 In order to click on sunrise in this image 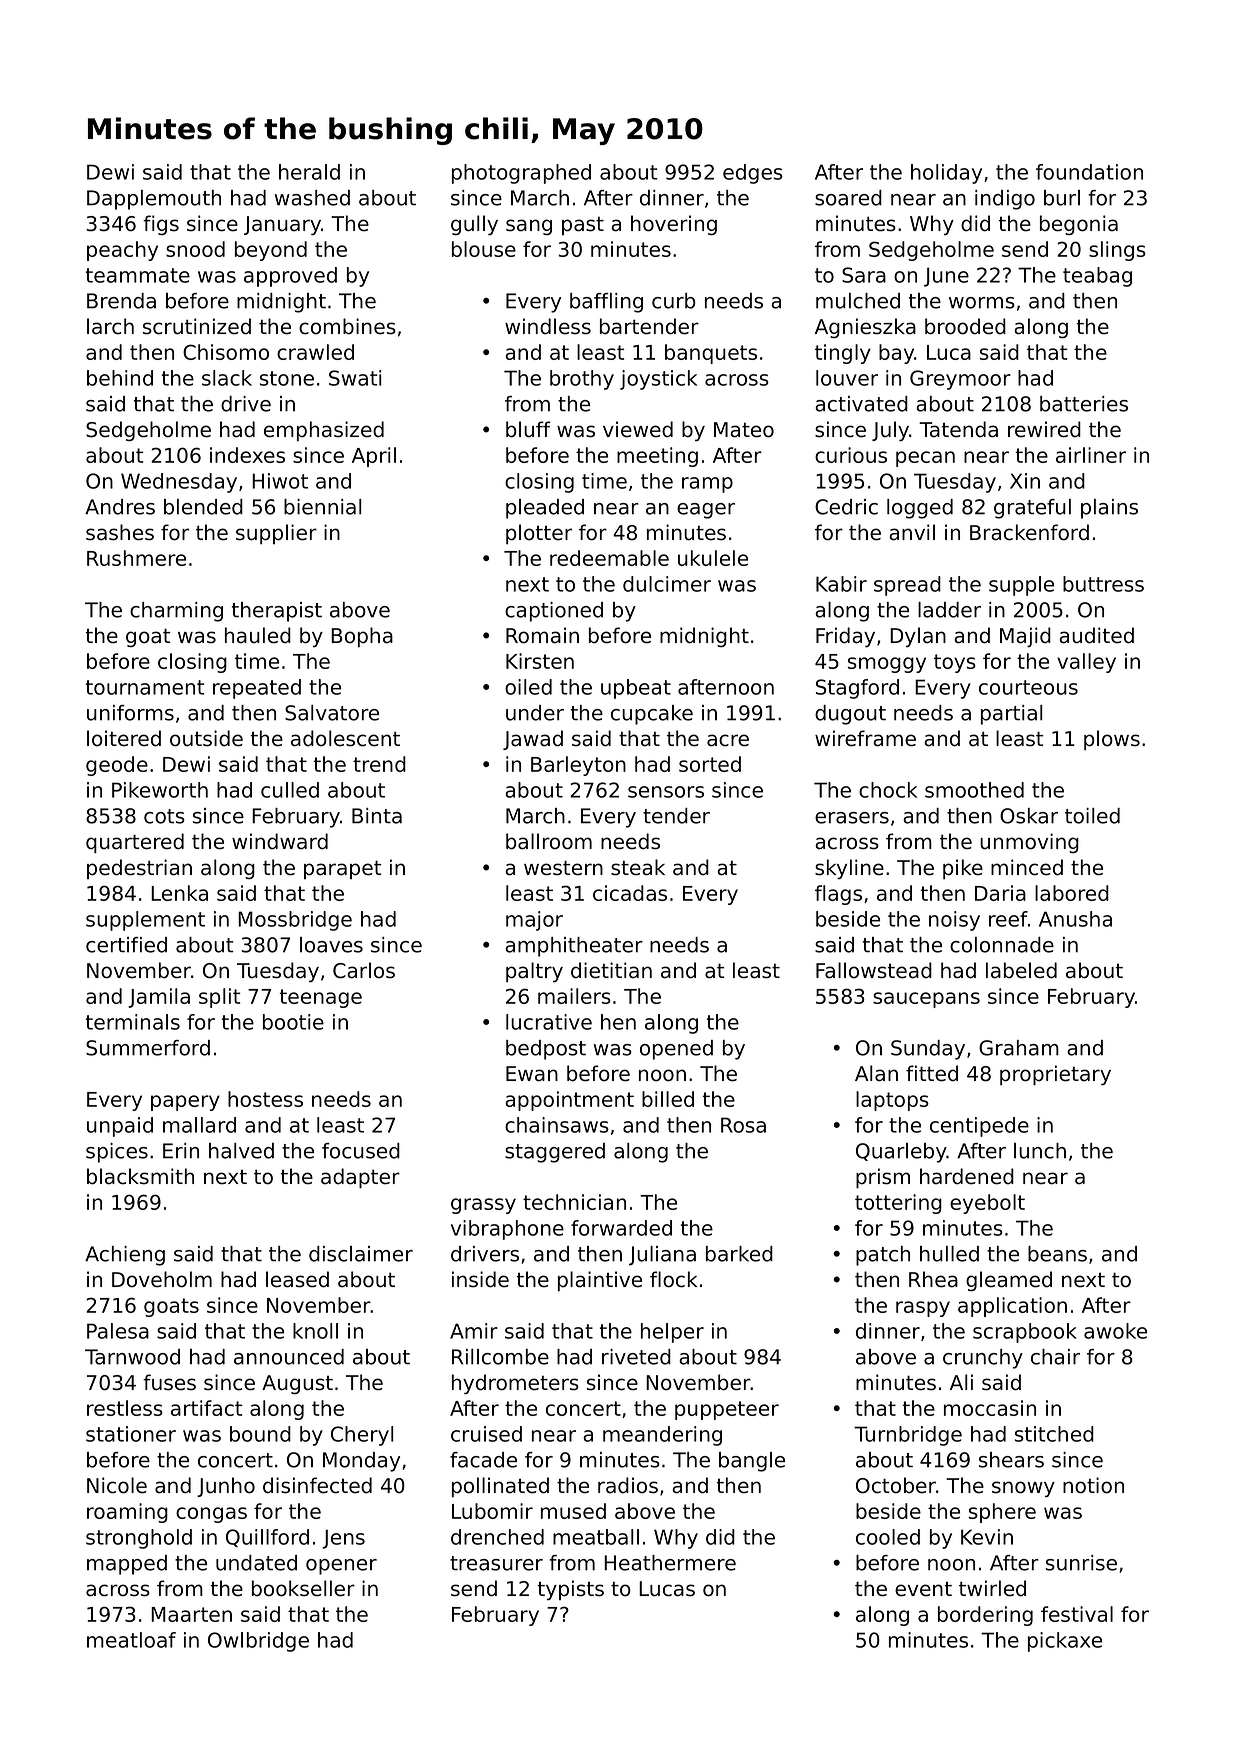, I will do `click(1081, 1563)`.
